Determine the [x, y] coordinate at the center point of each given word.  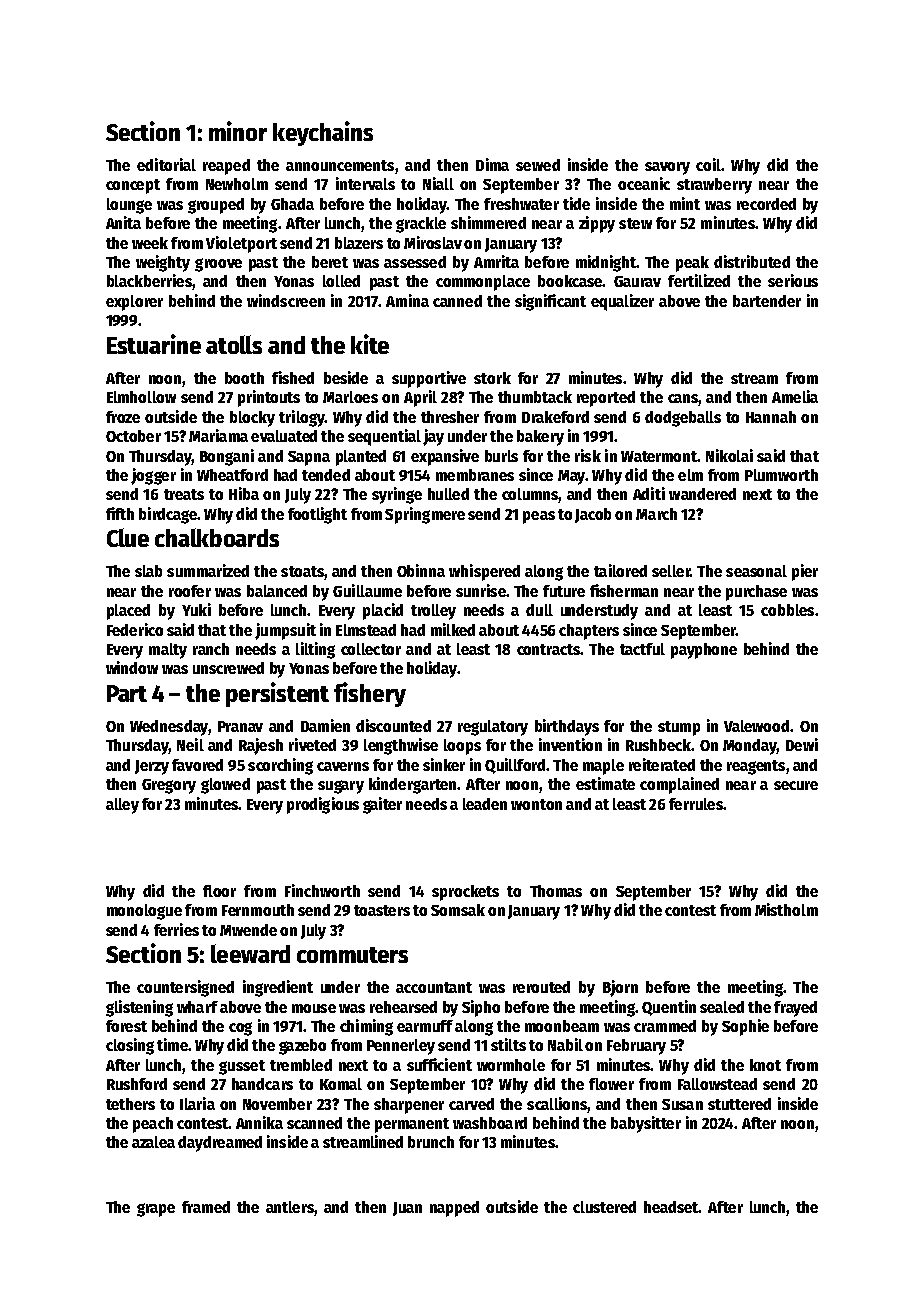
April [420, 398]
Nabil [565, 1044]
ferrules [696, 804]
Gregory [169, 786]
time [172, 1044]
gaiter [382, 805]
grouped [216, 206]
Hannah [771, 417]
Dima [492, 164]
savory [667, 168]
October [133, 436]
